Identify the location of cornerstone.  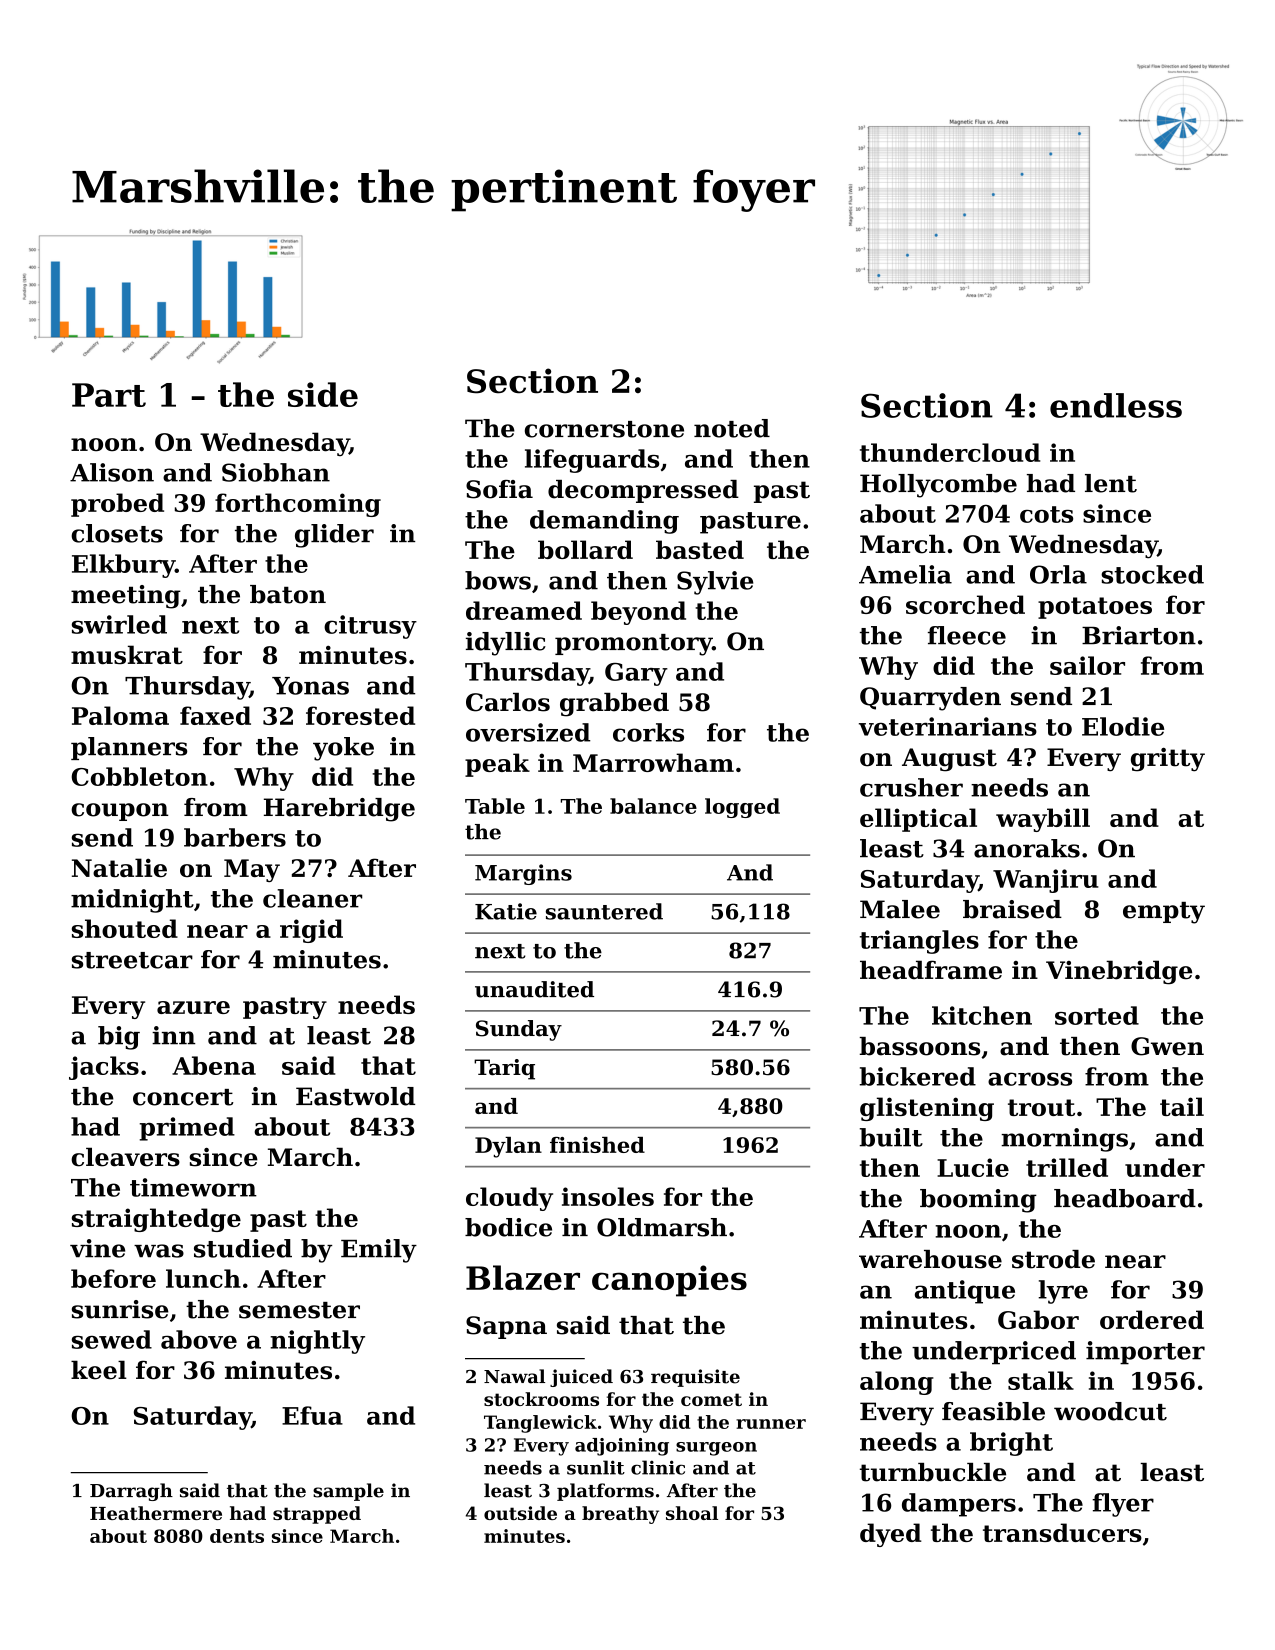
(604, 429).
